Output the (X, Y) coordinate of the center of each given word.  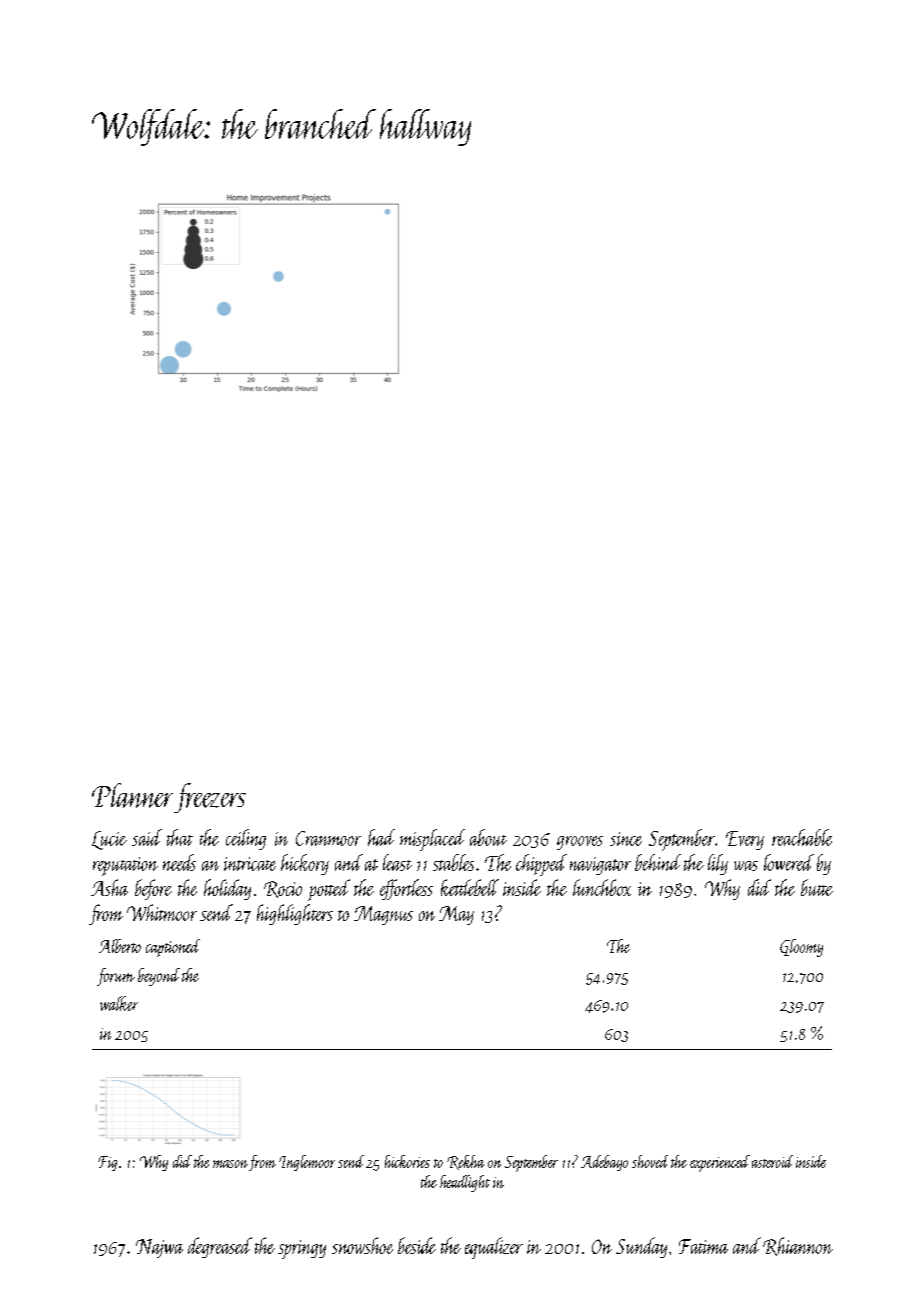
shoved (650, 1161)
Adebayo (604, 1163)
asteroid (772, 1161)
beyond (159, 977)
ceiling (246, 839)
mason (230, 1164)
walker (119, 1003)
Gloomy (801, 948)
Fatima (703, 1246)
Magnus (383, 915)
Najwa (159, 1248)
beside (417, 1245)
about (488, 837)
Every (745, 840)
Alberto (120, 946)
